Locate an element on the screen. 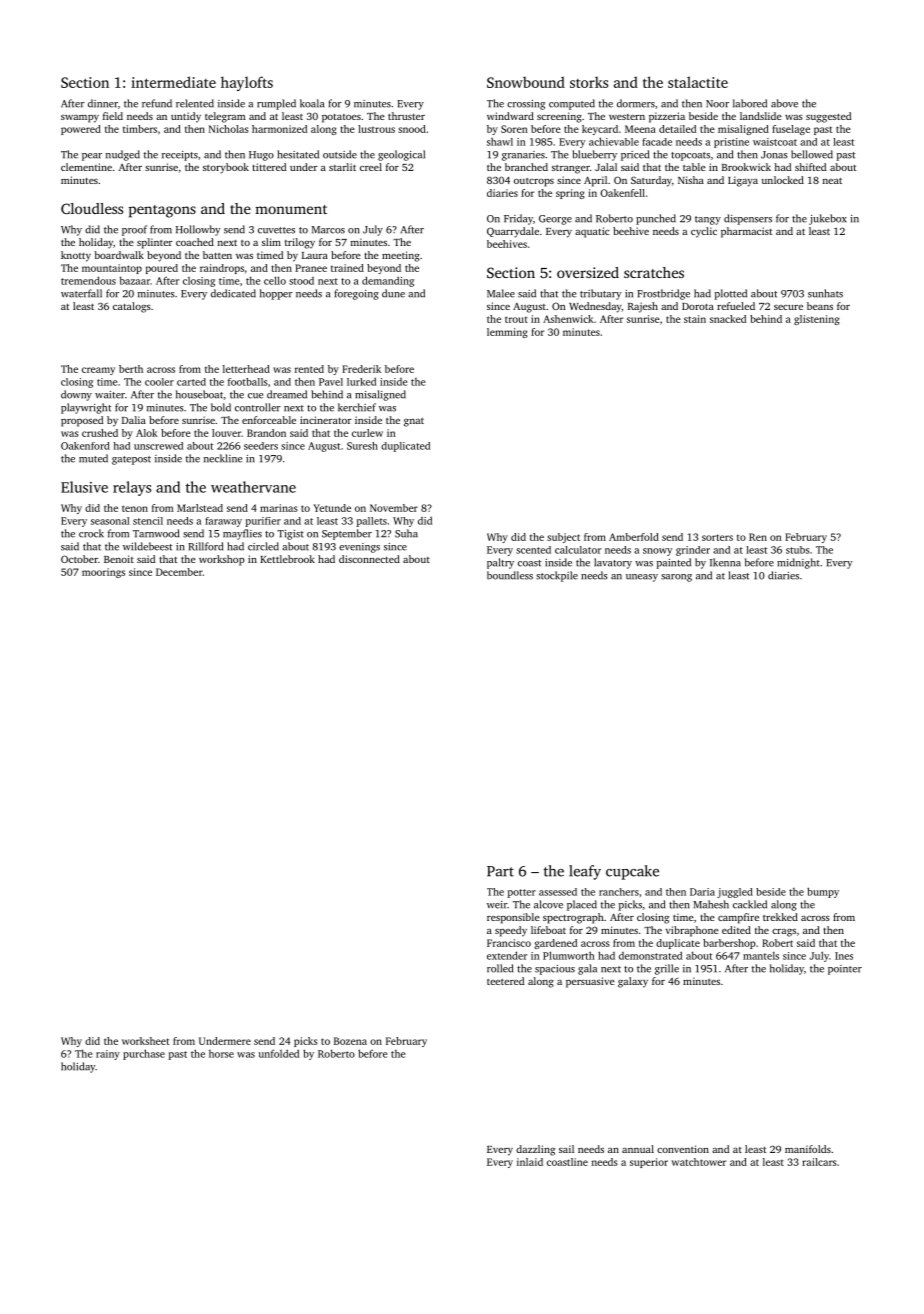 This screenshot has height=1314, width=924. Hollowby is located at coordinates (198, 230).
